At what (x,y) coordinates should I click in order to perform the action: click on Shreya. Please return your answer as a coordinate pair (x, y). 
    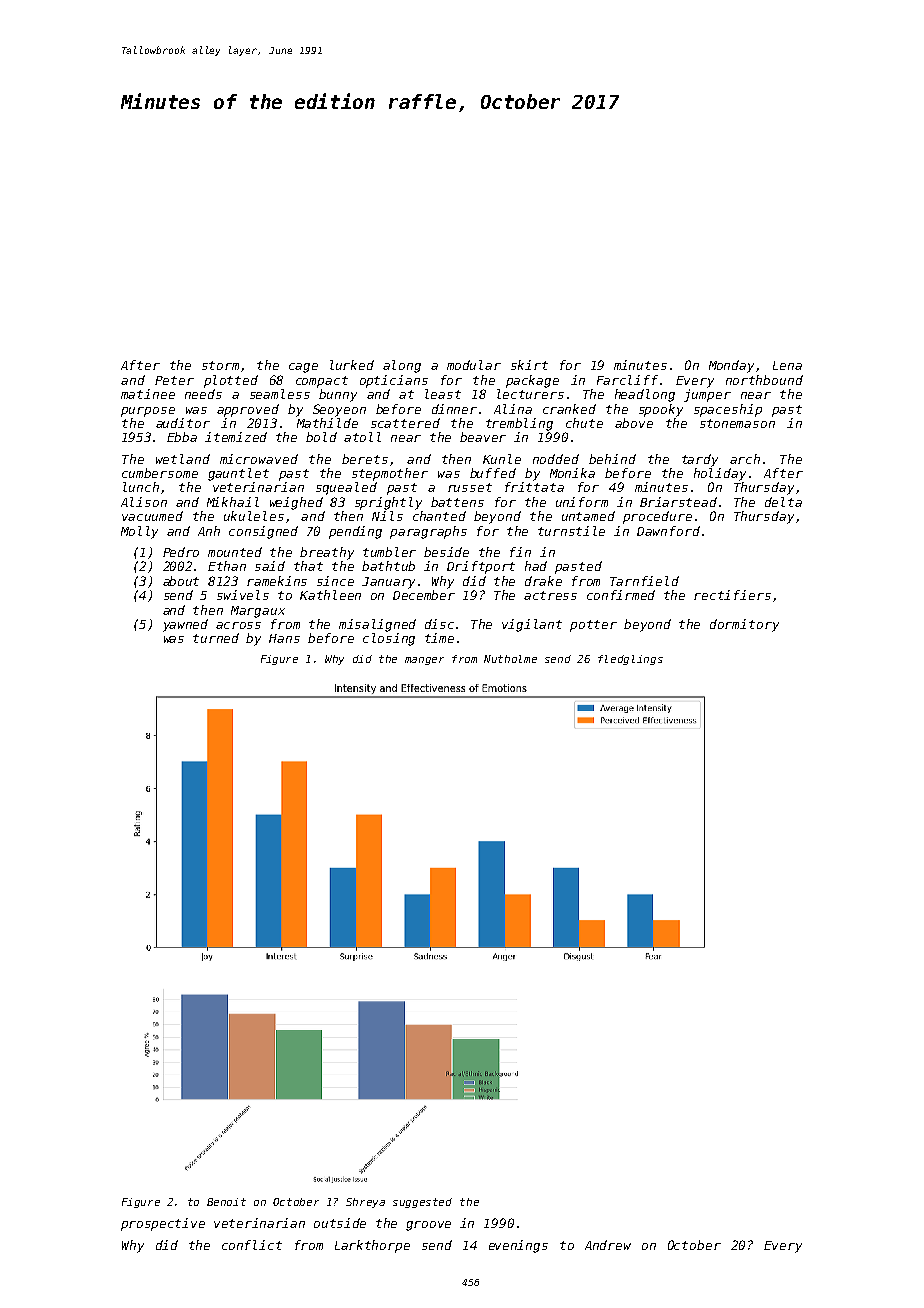
    Looking at the image, I should click on (365, 1203).
